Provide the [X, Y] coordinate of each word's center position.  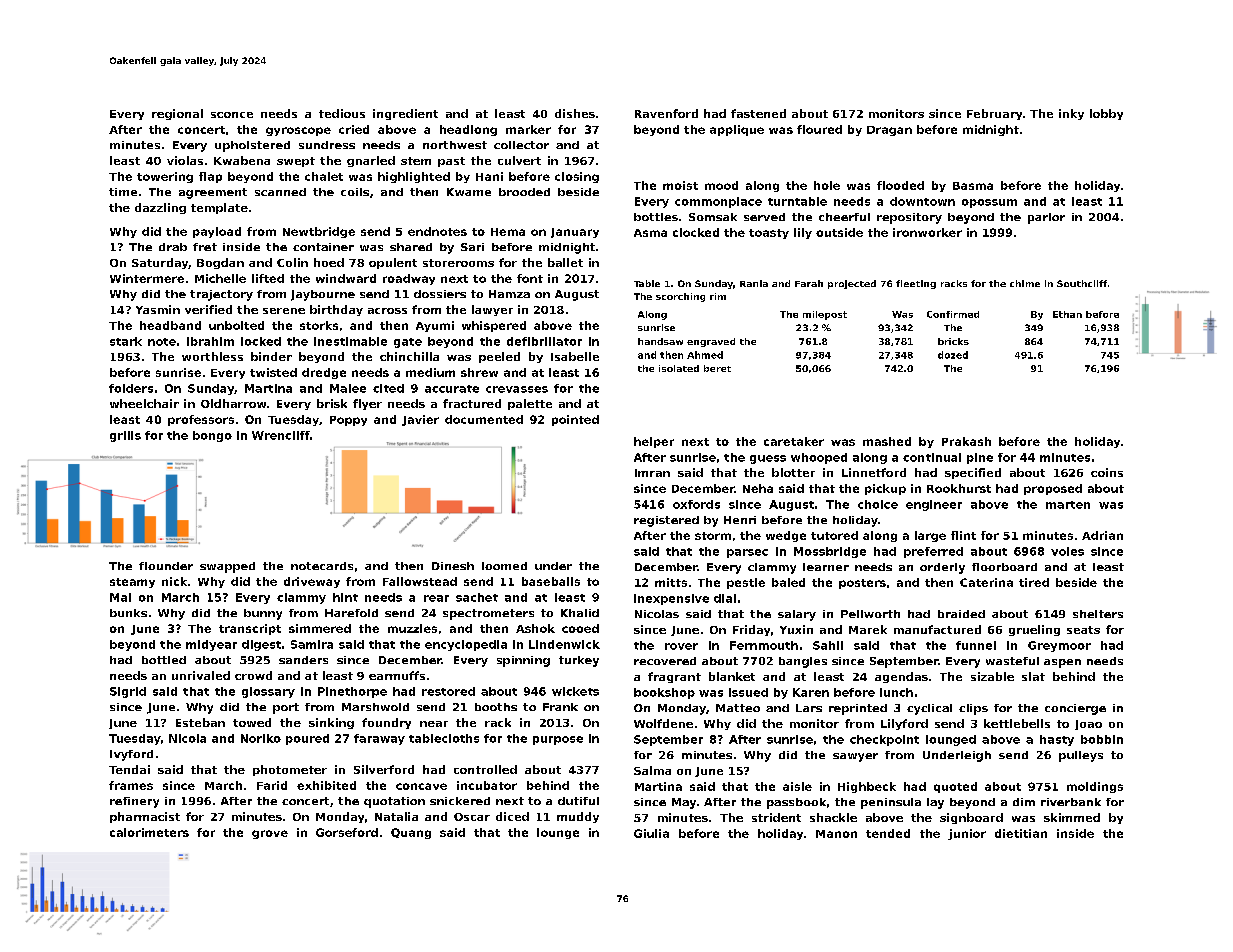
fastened [758, 113]
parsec [747, 553]
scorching [680, 297]
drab [173, 247]
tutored [834, 535]
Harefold [351, 613]
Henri [740, 520]
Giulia [651, 833]
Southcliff [1082, 283]
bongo [212, 436]
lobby [1106, 114]
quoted [955, 787]
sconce [232, 115]
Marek [868, 629]
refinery [134, 802]
